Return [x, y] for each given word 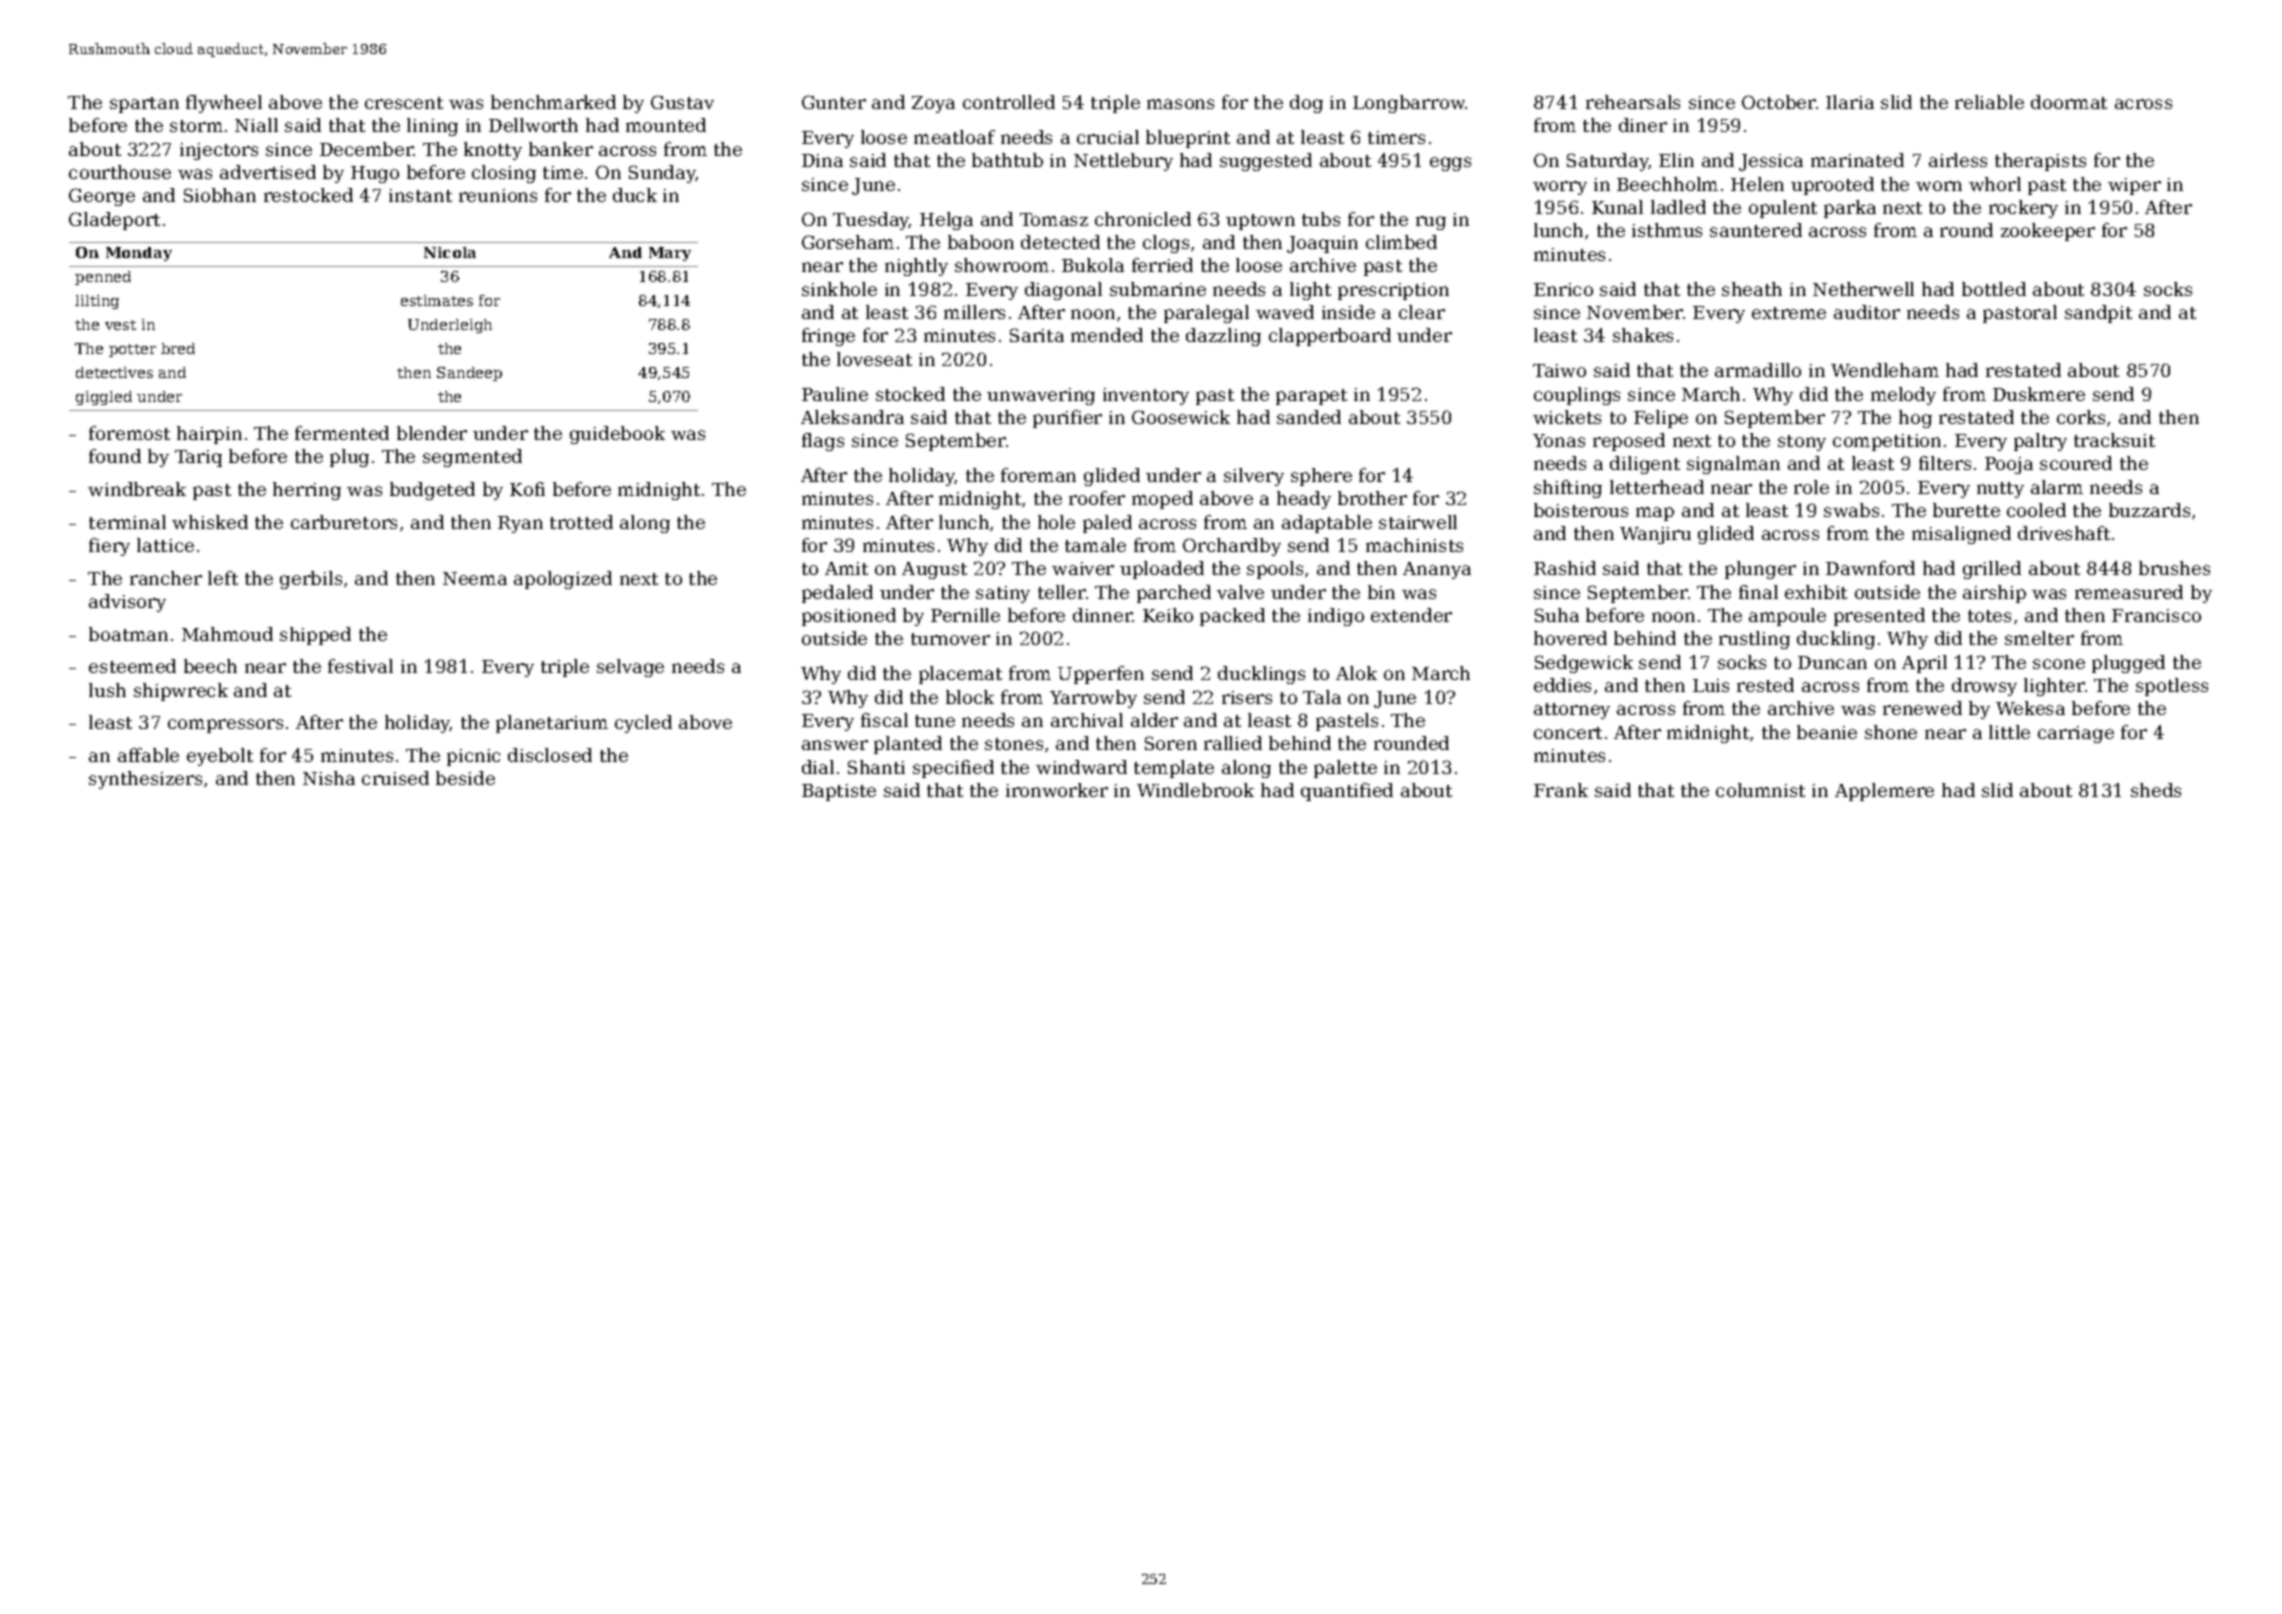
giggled [104, 398]
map [1655, 514]
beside [465, 778]
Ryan [520, 524]
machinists [1414, 545]
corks [2081, 417]
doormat [2069, 102]
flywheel [224, 104]
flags [823, 442]
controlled [1009, 102]
